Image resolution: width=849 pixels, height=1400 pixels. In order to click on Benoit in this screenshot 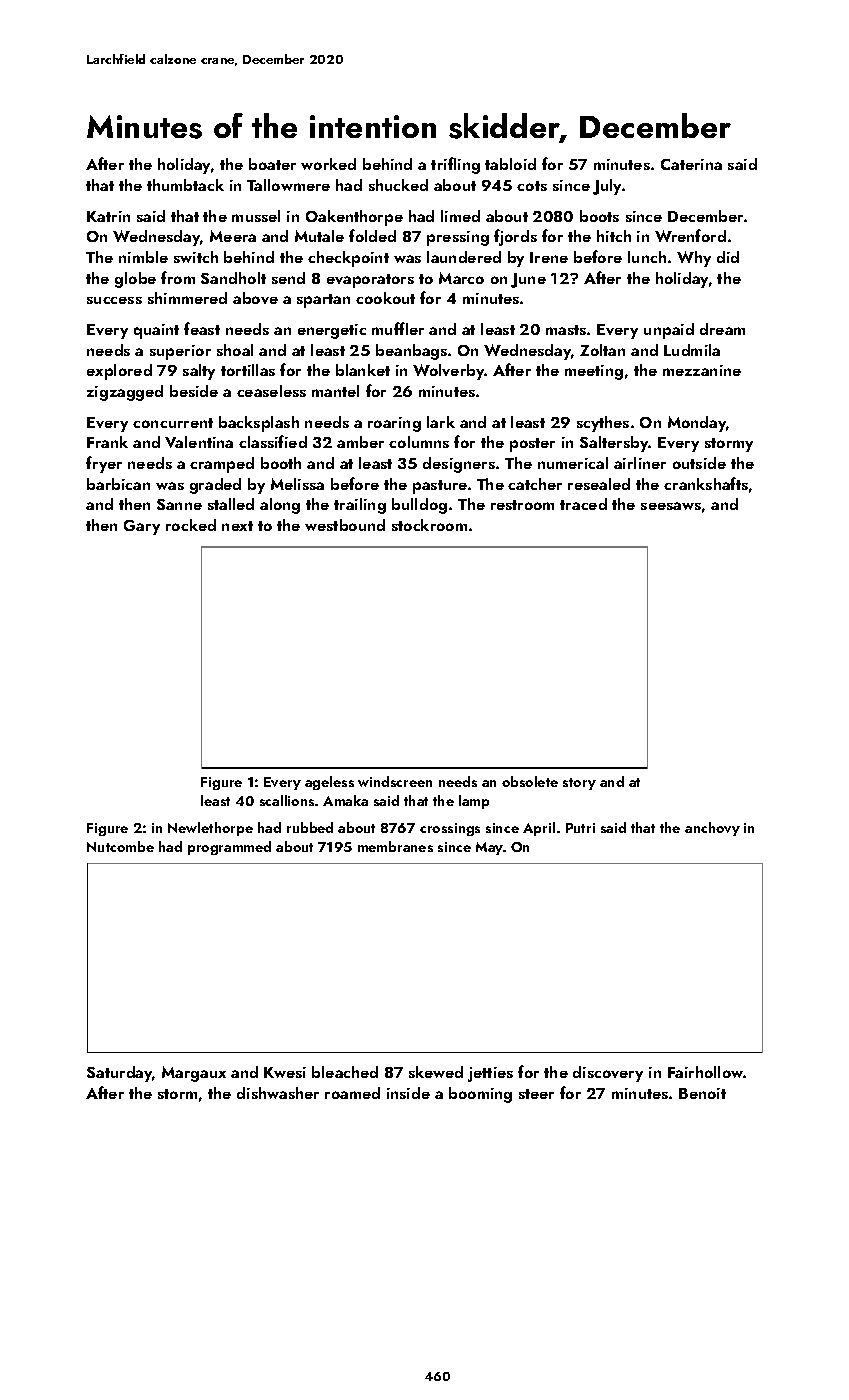, I will do `click(702, 1093)`.
